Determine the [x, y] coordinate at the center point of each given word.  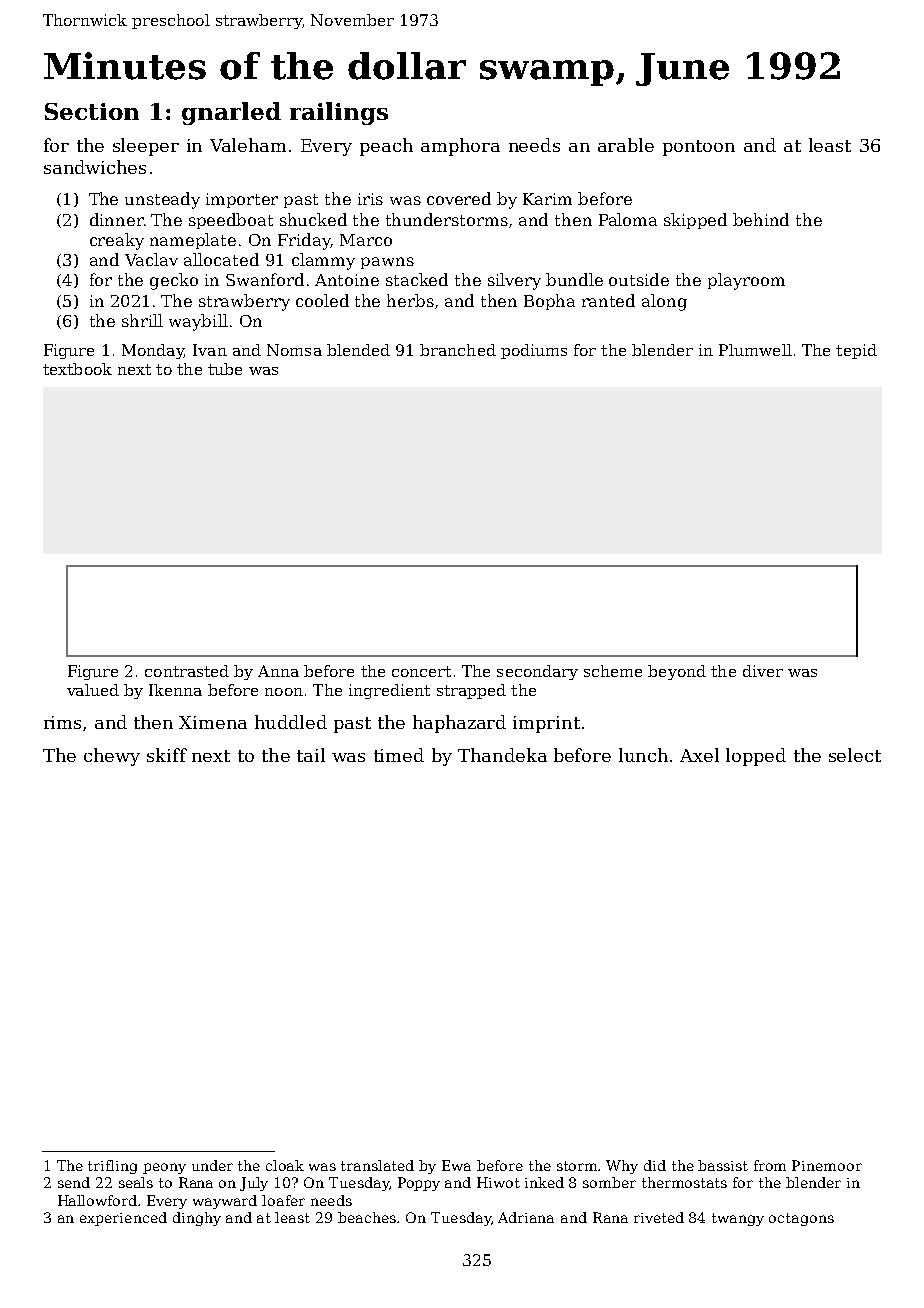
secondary [537, 672]
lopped [756, 757]
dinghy [197, 1219]
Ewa [456, 1165]
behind [761, 219]
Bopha [549, 302]
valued [93, 690]
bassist [723, 1165]
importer [242, 200]
